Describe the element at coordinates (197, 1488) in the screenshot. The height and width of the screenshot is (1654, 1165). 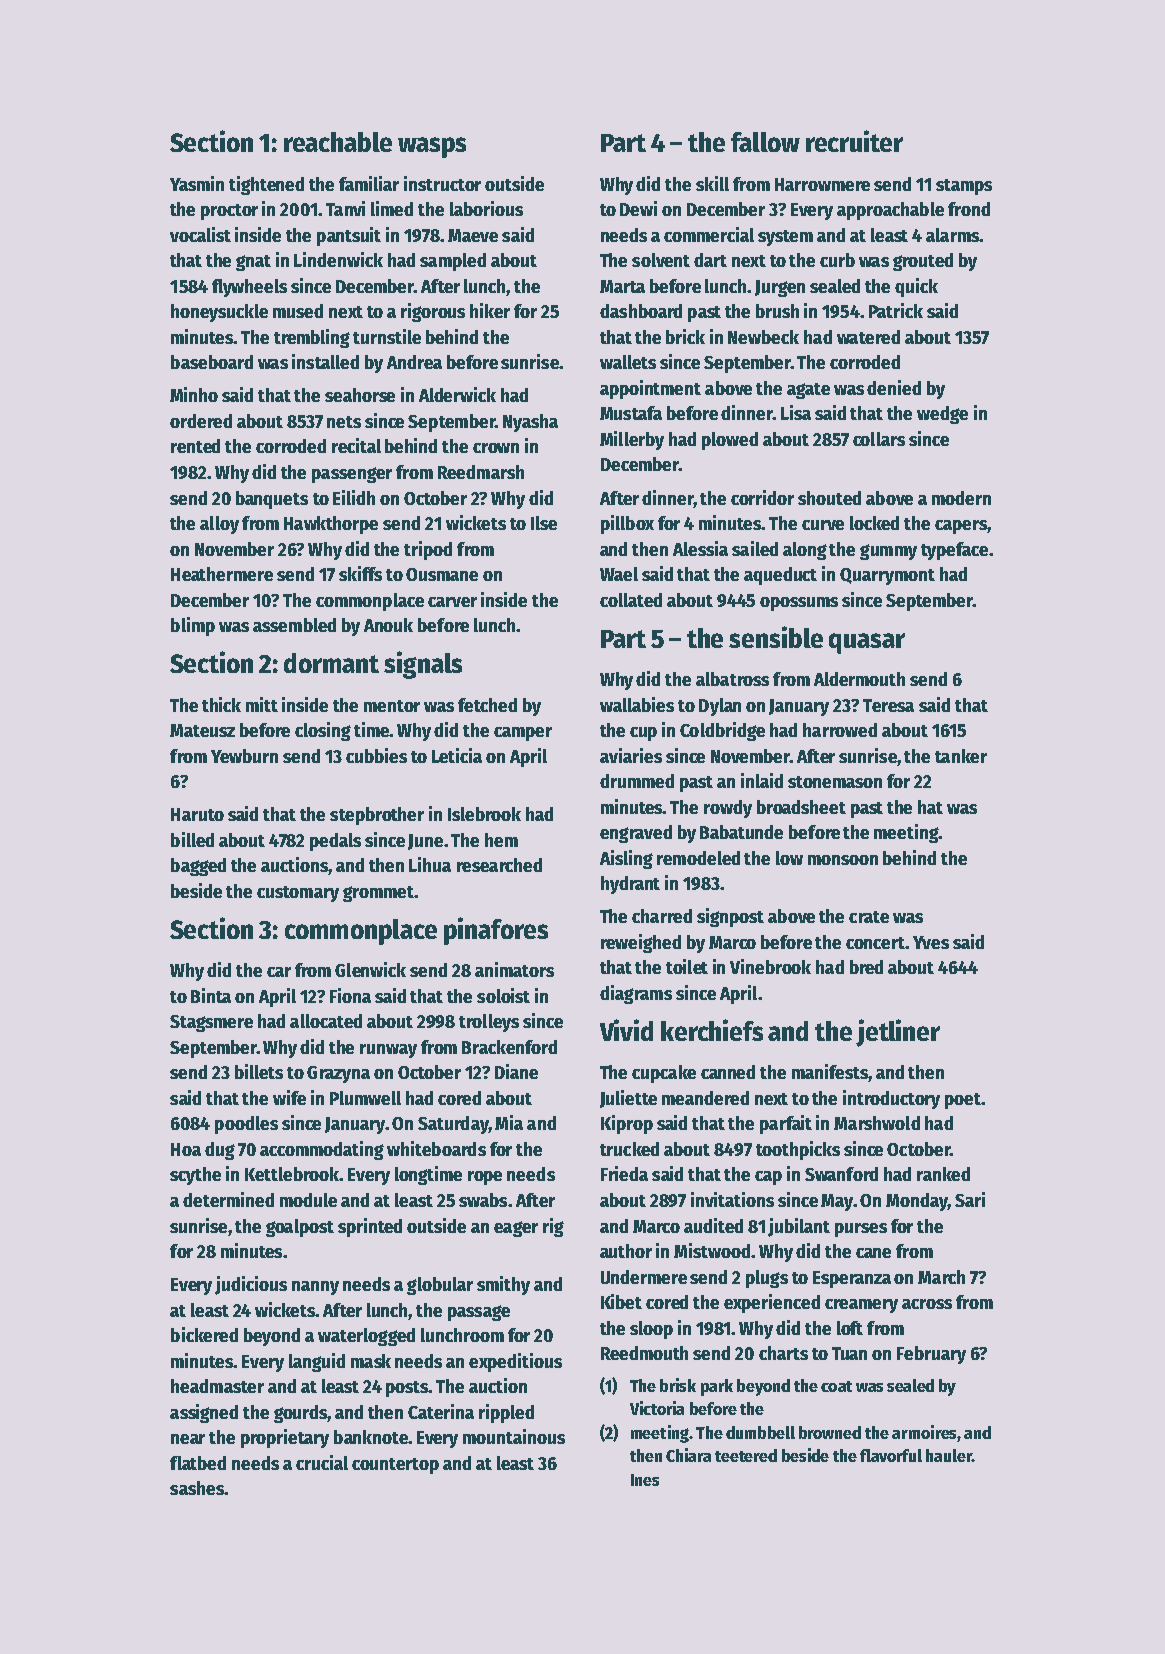
I see `sashes` at that location.
